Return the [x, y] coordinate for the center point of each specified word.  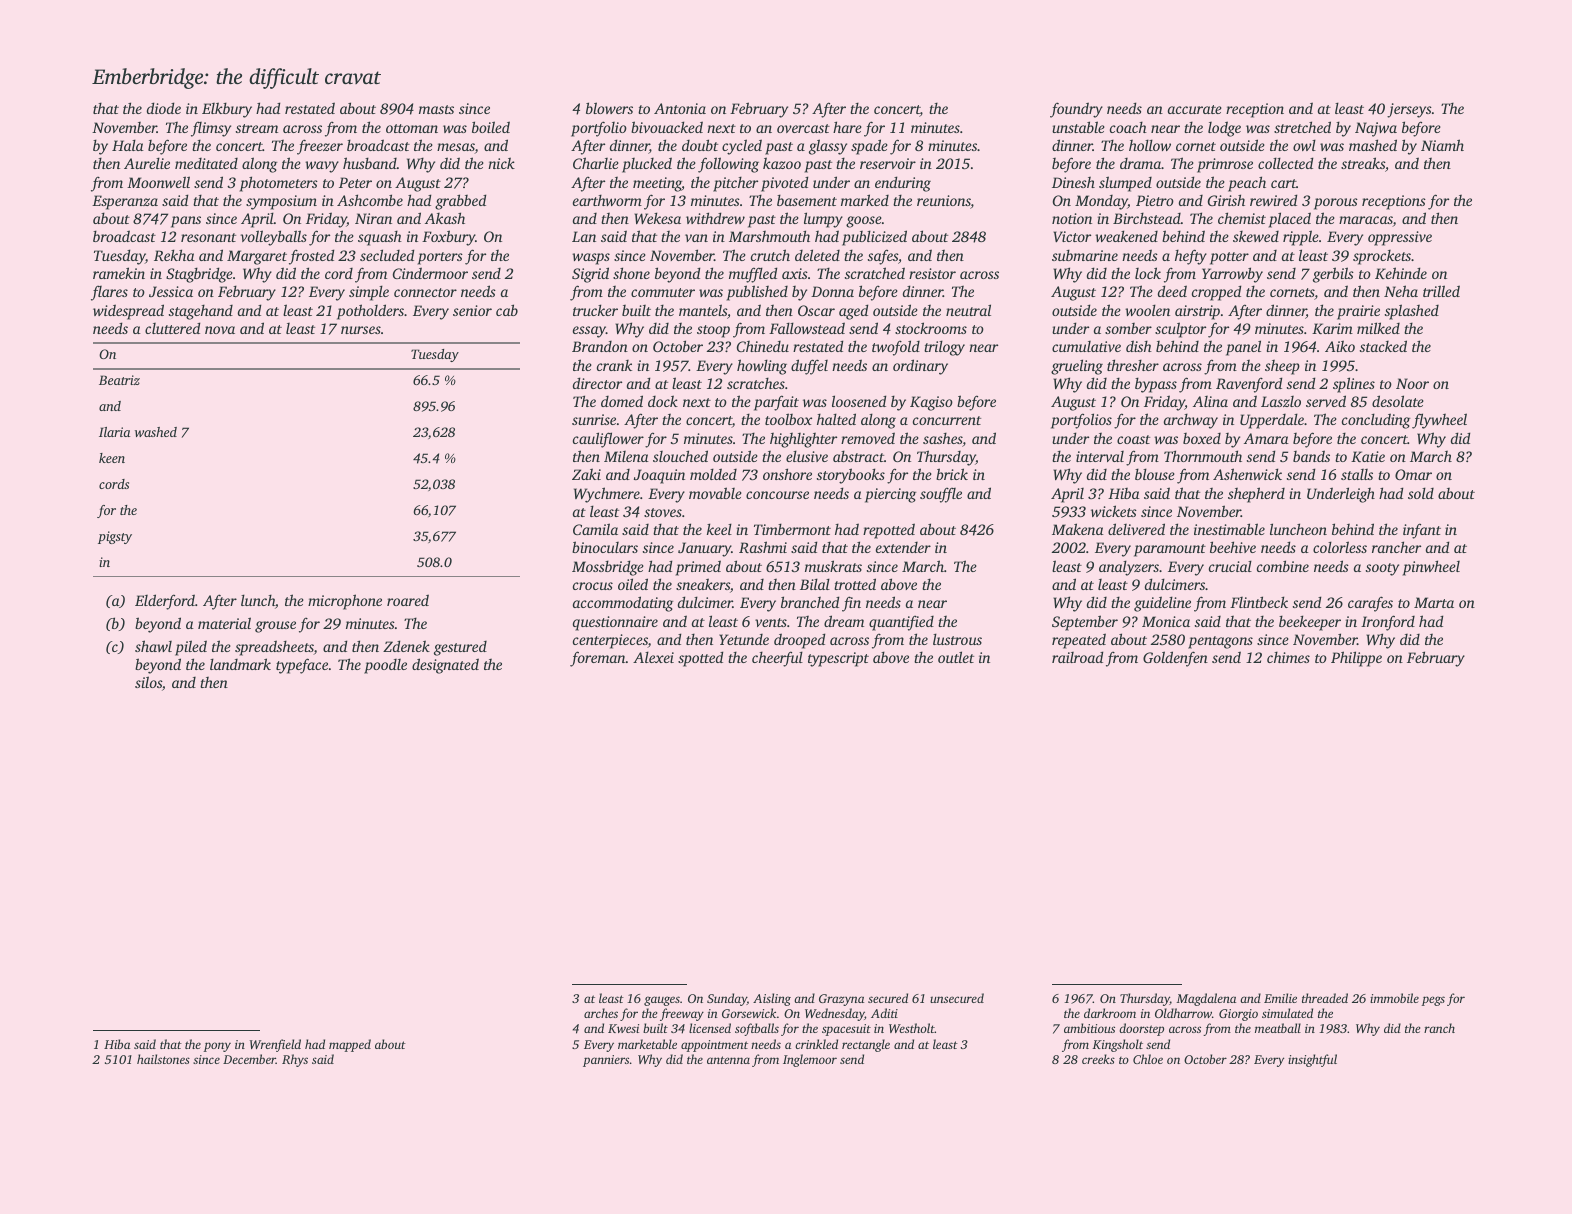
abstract [858, 456]
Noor [1412, 383]
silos [148, 682]
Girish [1226, 200]
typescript [838, 659]
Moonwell [158, 182]
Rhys [295, 1060]
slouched [680, 456]
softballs [757, 1029]
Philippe [1356, 659]
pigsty [115, 537]
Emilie [1280, 998]
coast [1133, 439]
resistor [932, 273]
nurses [361, 330]
